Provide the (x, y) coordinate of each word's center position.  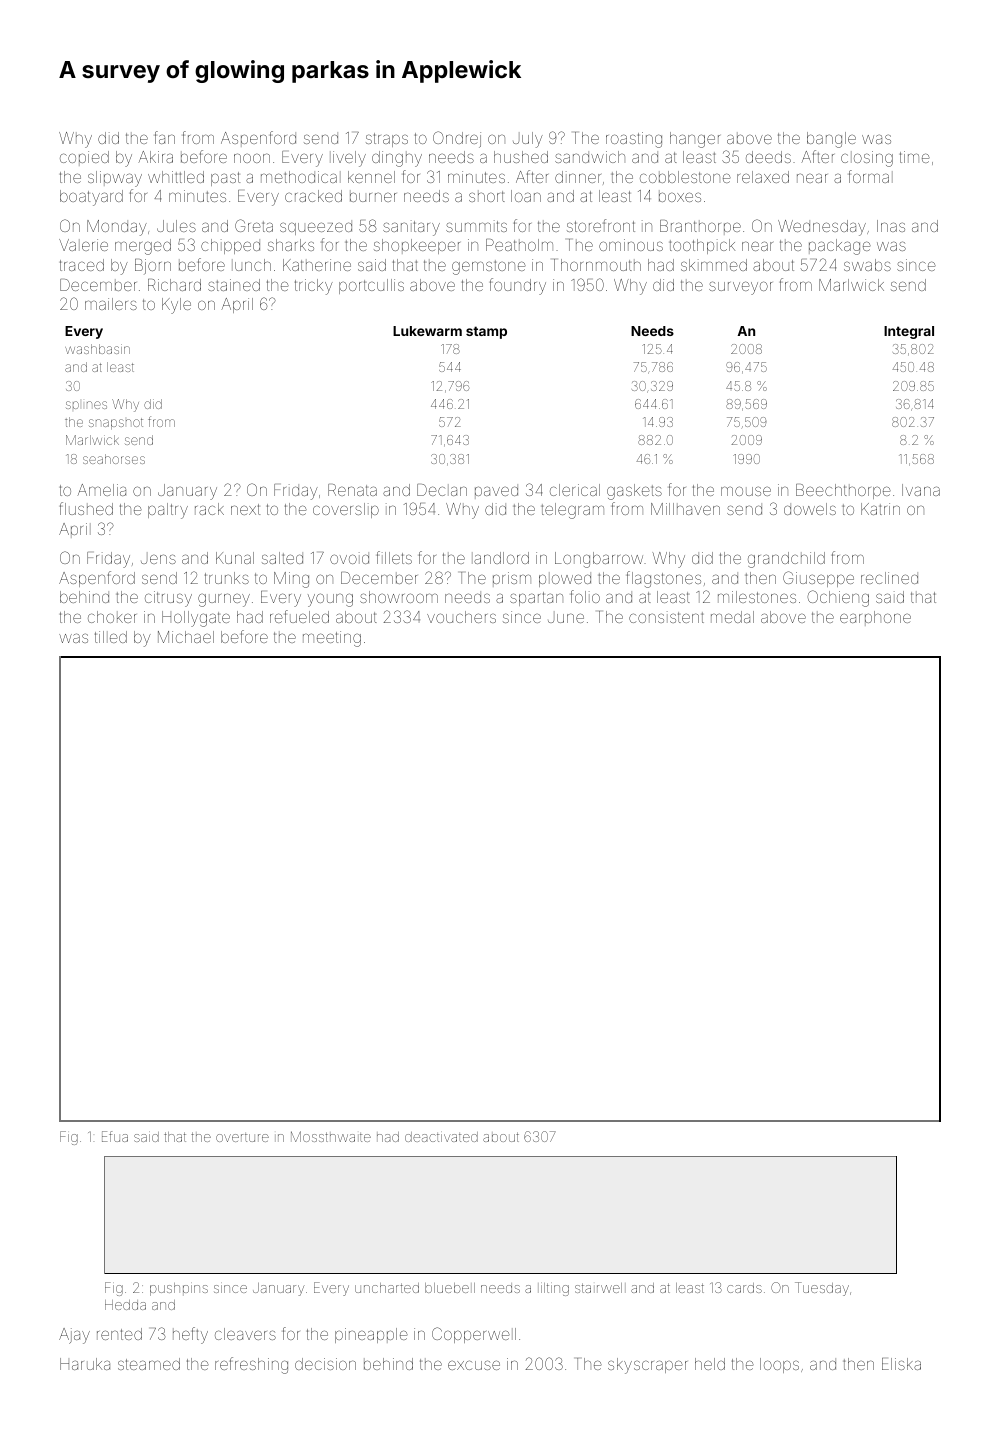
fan (165, 137)
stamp (486, 332)
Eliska (901, 1364)
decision (325, 1364)
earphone (875, 618)
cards (744, 1288)
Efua (115, 1136)
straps (387, 140)
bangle (831, 140)
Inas (891, 226)
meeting (332, 639)
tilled (111, 637)
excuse (474, 1365)
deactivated (441, 1137)
